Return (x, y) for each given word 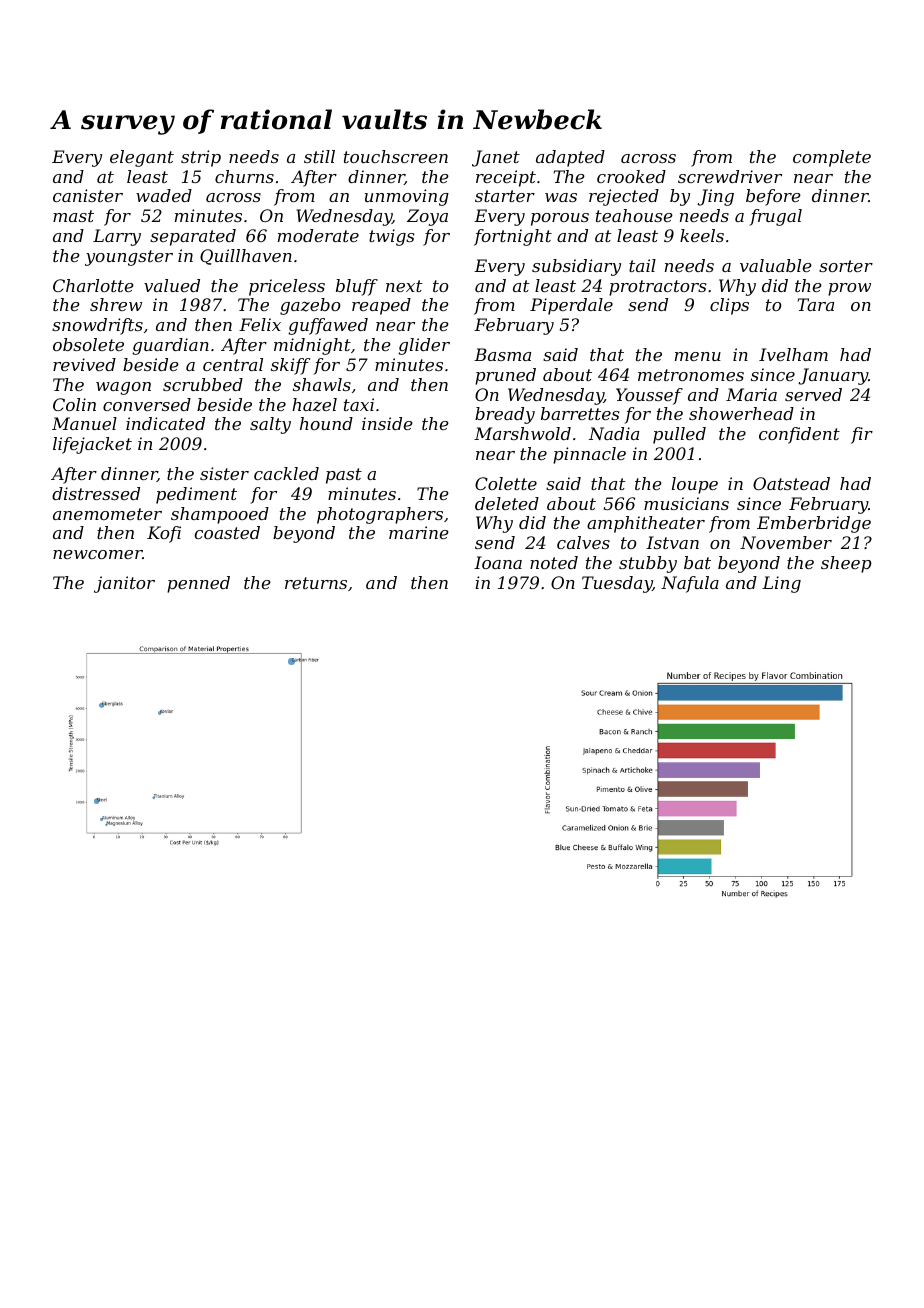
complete (832, 158)
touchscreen (396, 156)
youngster (129, 258)
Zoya (427, 217)
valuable (776, 265)
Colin (74, 404)
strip (201, 158)
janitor (124, 584)
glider (424, 346)
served (813, 394)
